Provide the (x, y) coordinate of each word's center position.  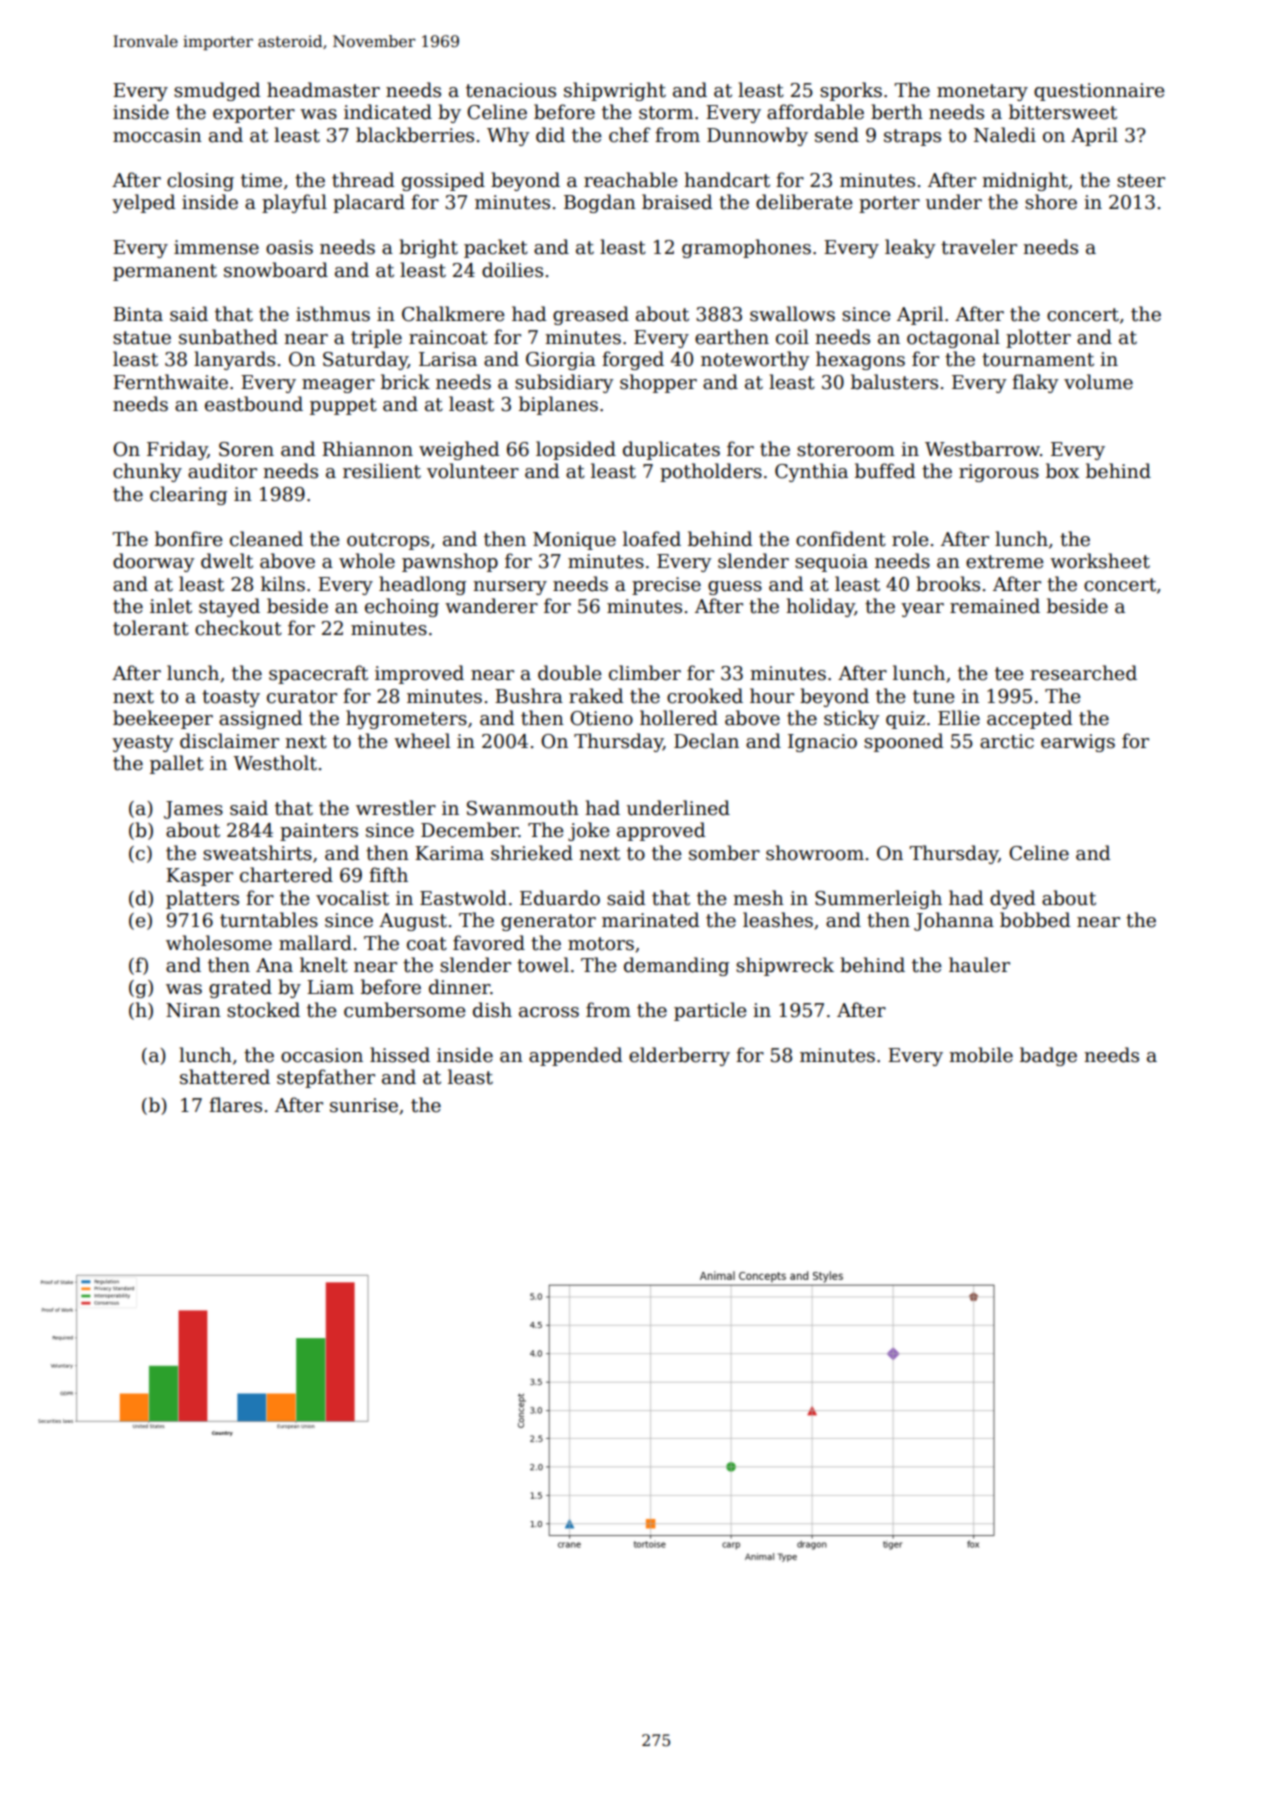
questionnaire (1099, 92)
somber (724, 853)
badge (1048, 1056)
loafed (652, 539)
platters (202, 899)
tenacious (511, 90)
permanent (165, 272)
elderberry (679, 1056)
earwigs (1078, 743)
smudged (217, 91)
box (1062, 471)
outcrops (388, 541)
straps (912, 137)
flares (235, 1105)
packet (496, 248)
